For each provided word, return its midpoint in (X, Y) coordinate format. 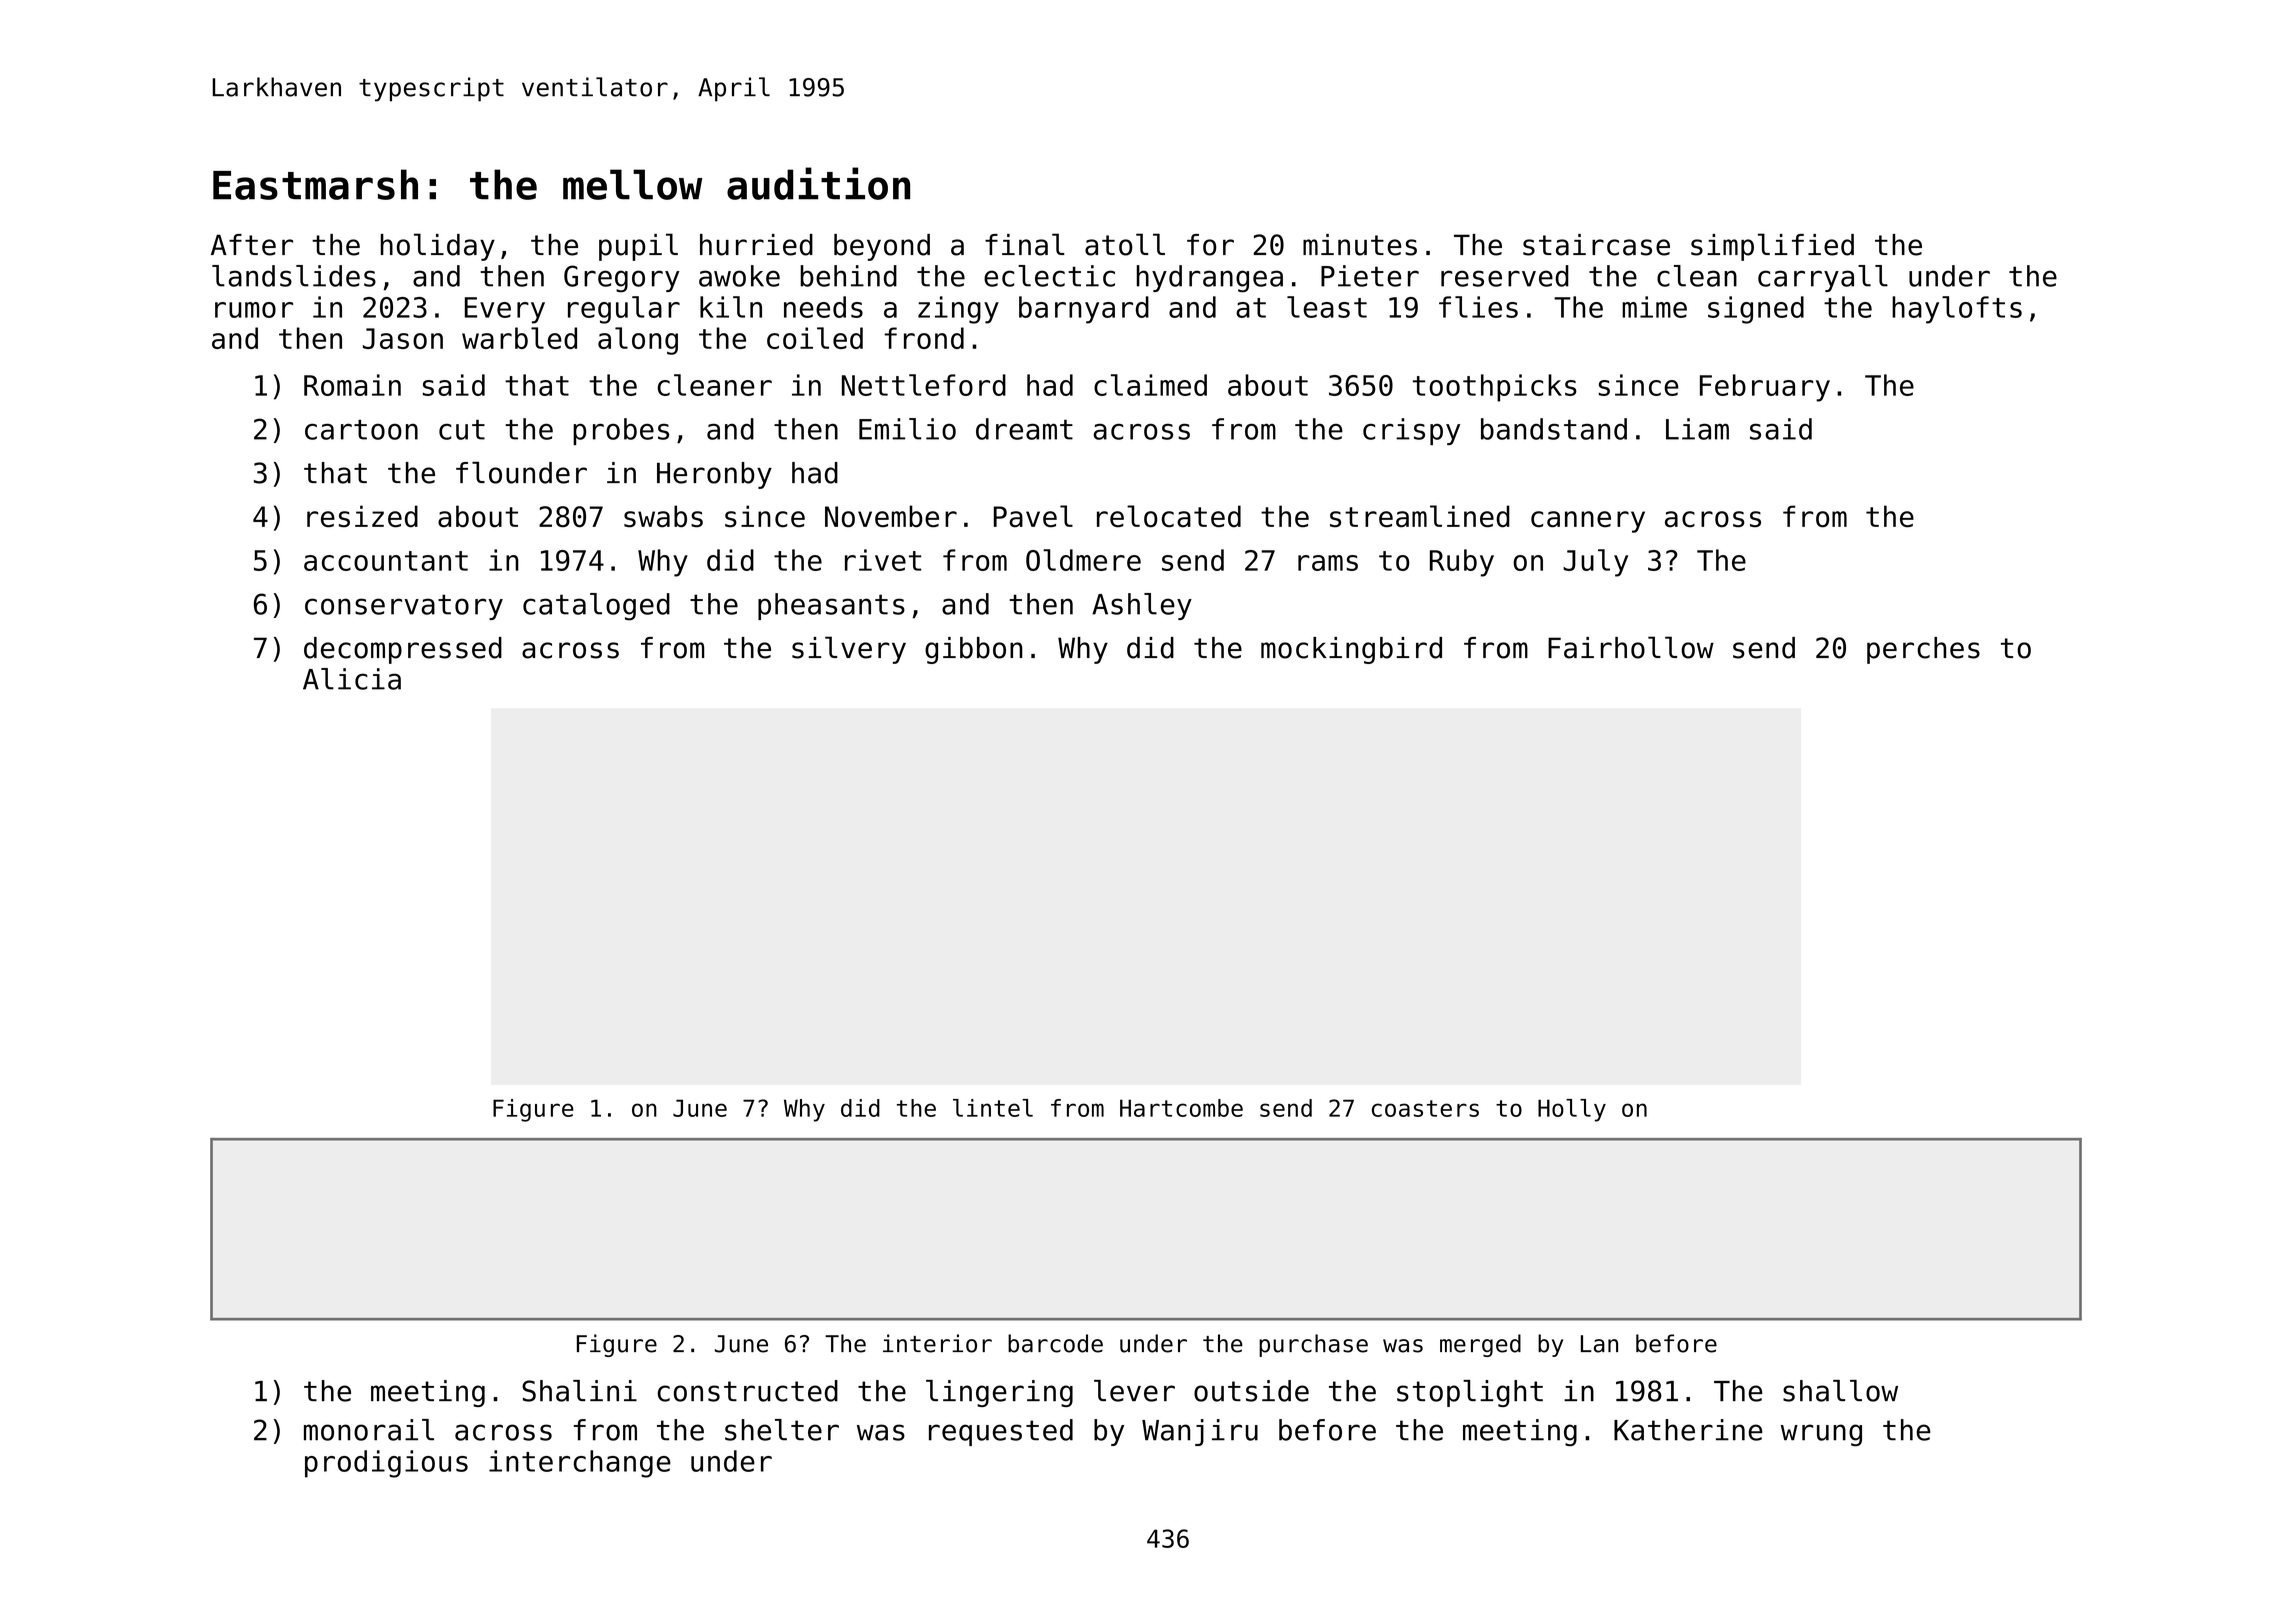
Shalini (579, 1391)
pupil (638, 247)
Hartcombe (1181, 1108)
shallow (1840, 1391)
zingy (958, 310)
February (1765, 388)
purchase (1313, 1345)
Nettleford (924, 385)
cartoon (361, 430)
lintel (993, 1108)
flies (1478, 307)
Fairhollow (1631, 647)
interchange (580, 1464)
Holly (1572, 1110)
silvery (849, 650)
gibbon (974, 650)
